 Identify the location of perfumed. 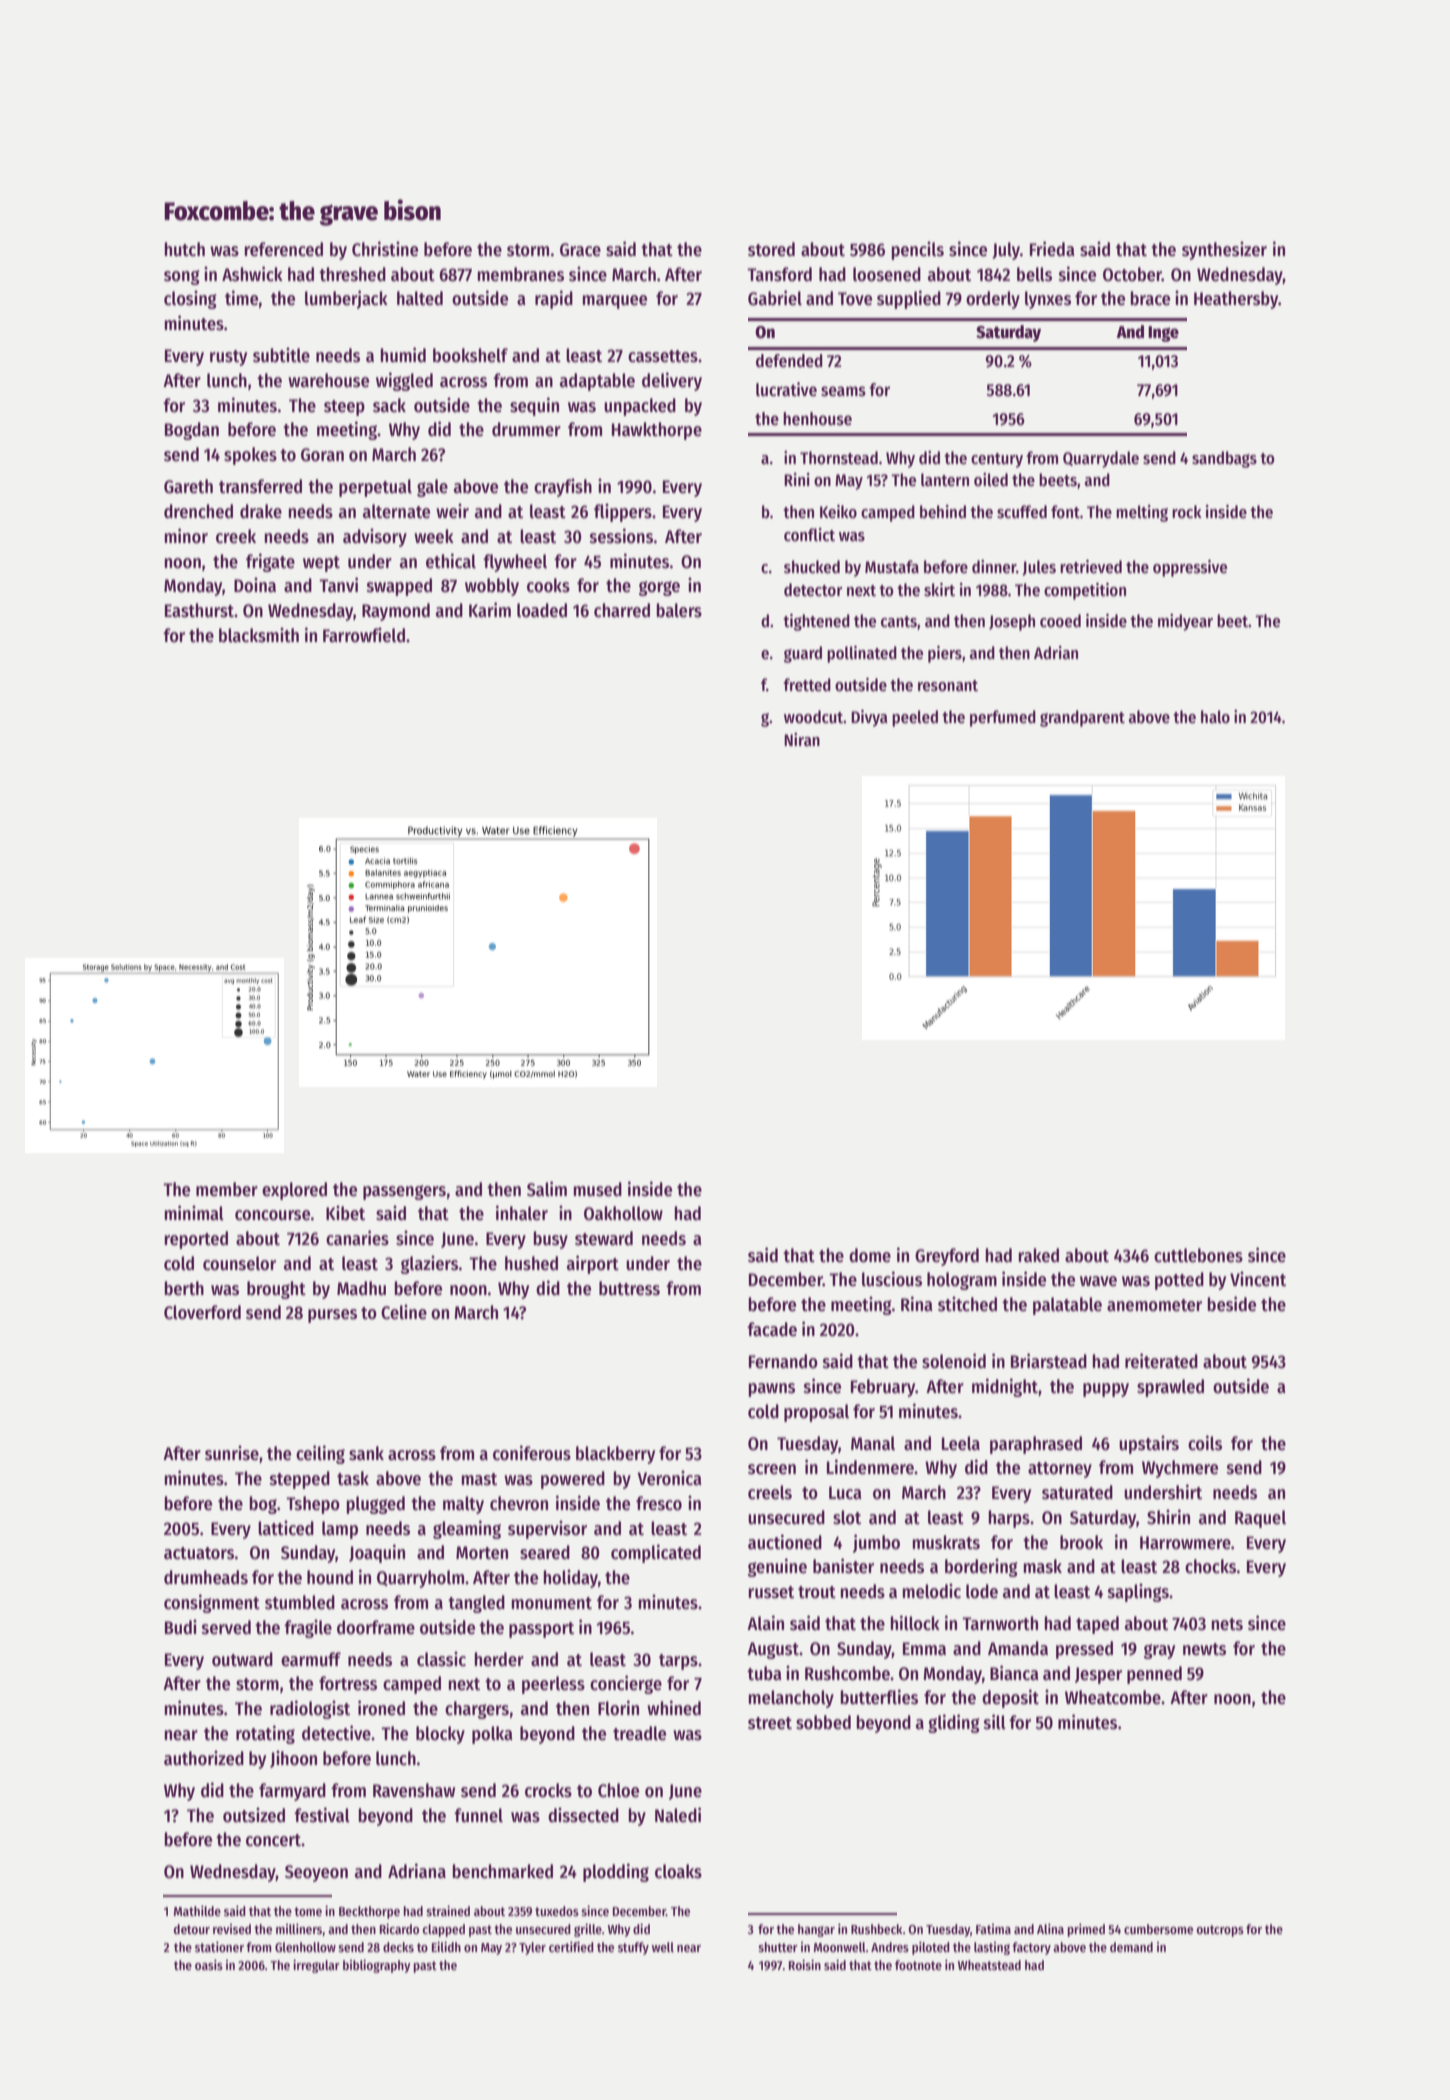
(1003, 718).
